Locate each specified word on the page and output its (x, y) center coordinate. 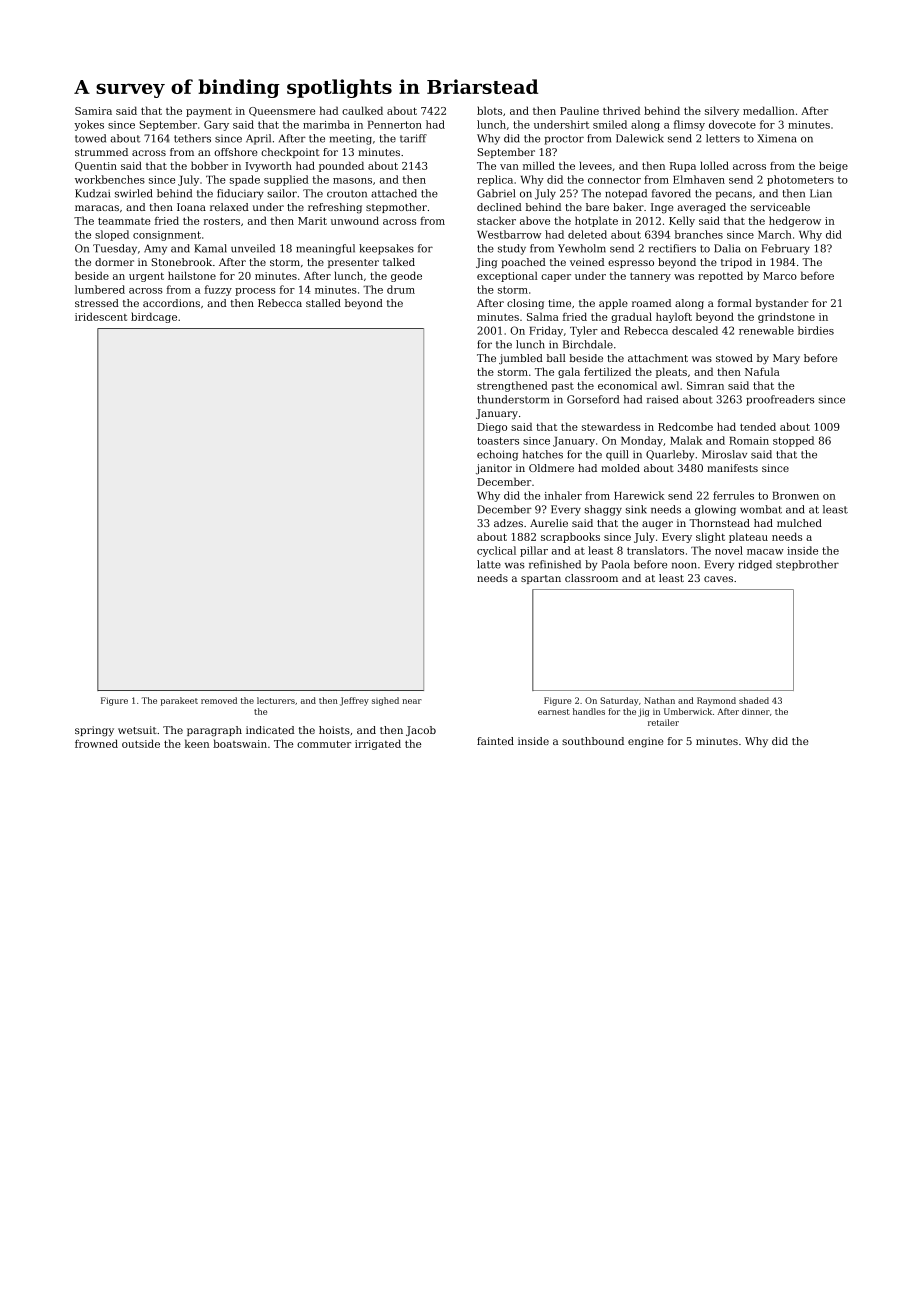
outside (141, 743)
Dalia (727, 248)
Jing (486, 263)
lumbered (100, 289)
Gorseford (593, 399)
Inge (662, 208)
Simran (705, 385)
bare (597, 207)
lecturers (276, 700)
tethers (192, 138)
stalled (323, 303)
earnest (554, 712)
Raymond (716, 701)
